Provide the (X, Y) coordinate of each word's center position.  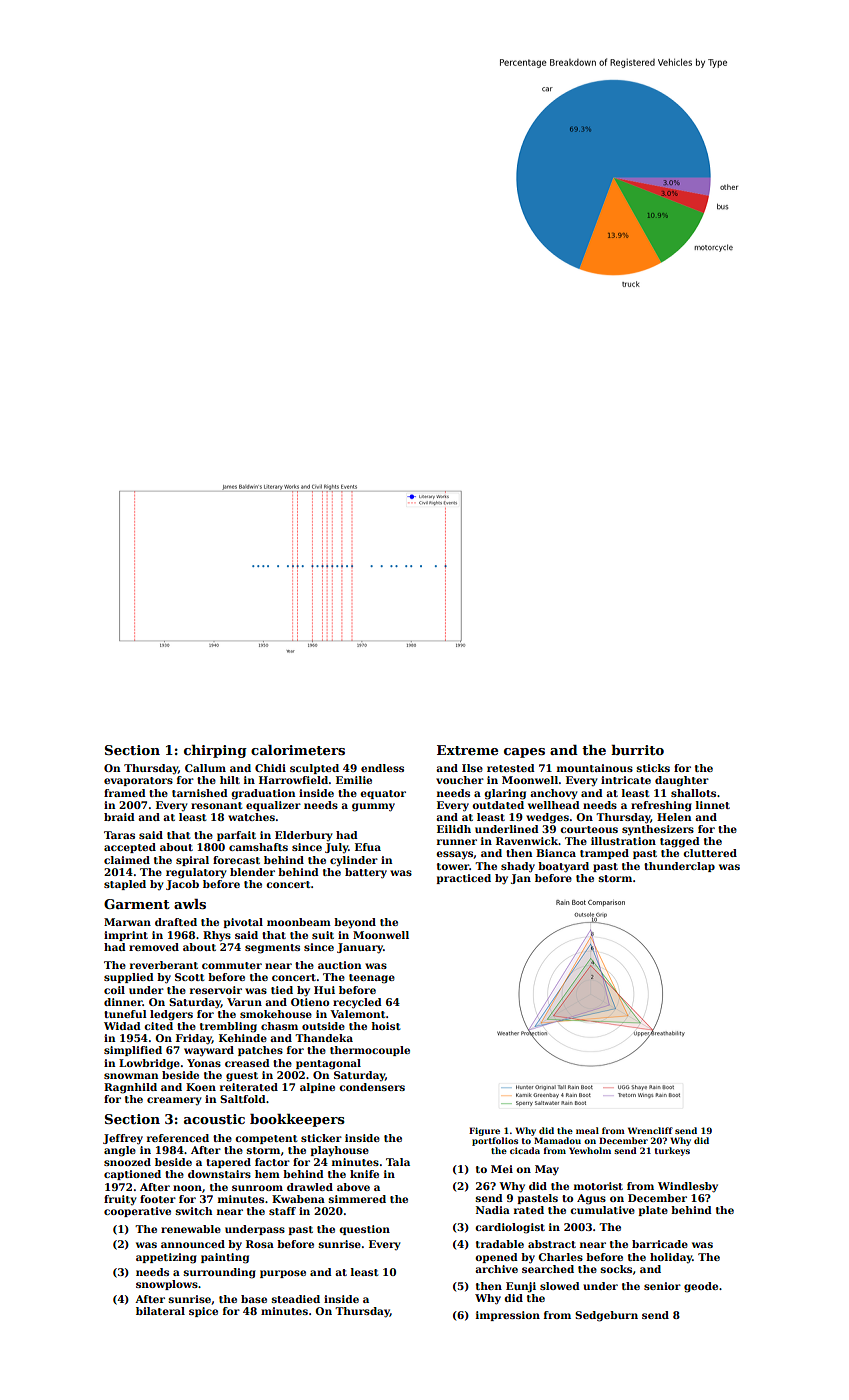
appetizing (166, 1258)
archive (496, 1269)
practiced (463, 879)
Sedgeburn (606, 1316)
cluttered (710, 853)
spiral (192, 861)
